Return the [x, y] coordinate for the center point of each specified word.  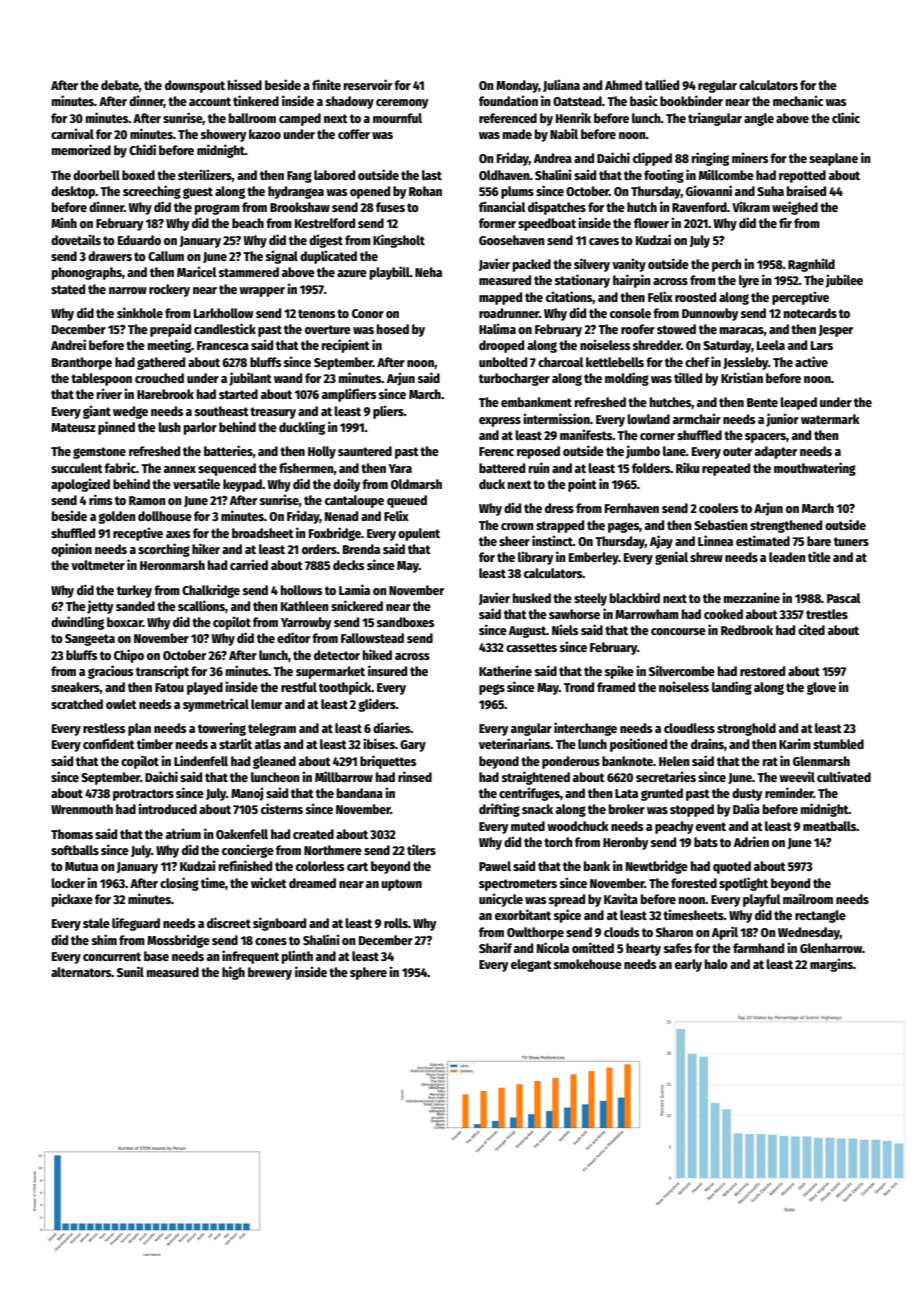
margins [831, 965]
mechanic [798, 100]
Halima [497, 328]
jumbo [643, 452]
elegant [531, 965]
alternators [81, 972]
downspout [195, 86]
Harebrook [165, 394]
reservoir [368, 84]
